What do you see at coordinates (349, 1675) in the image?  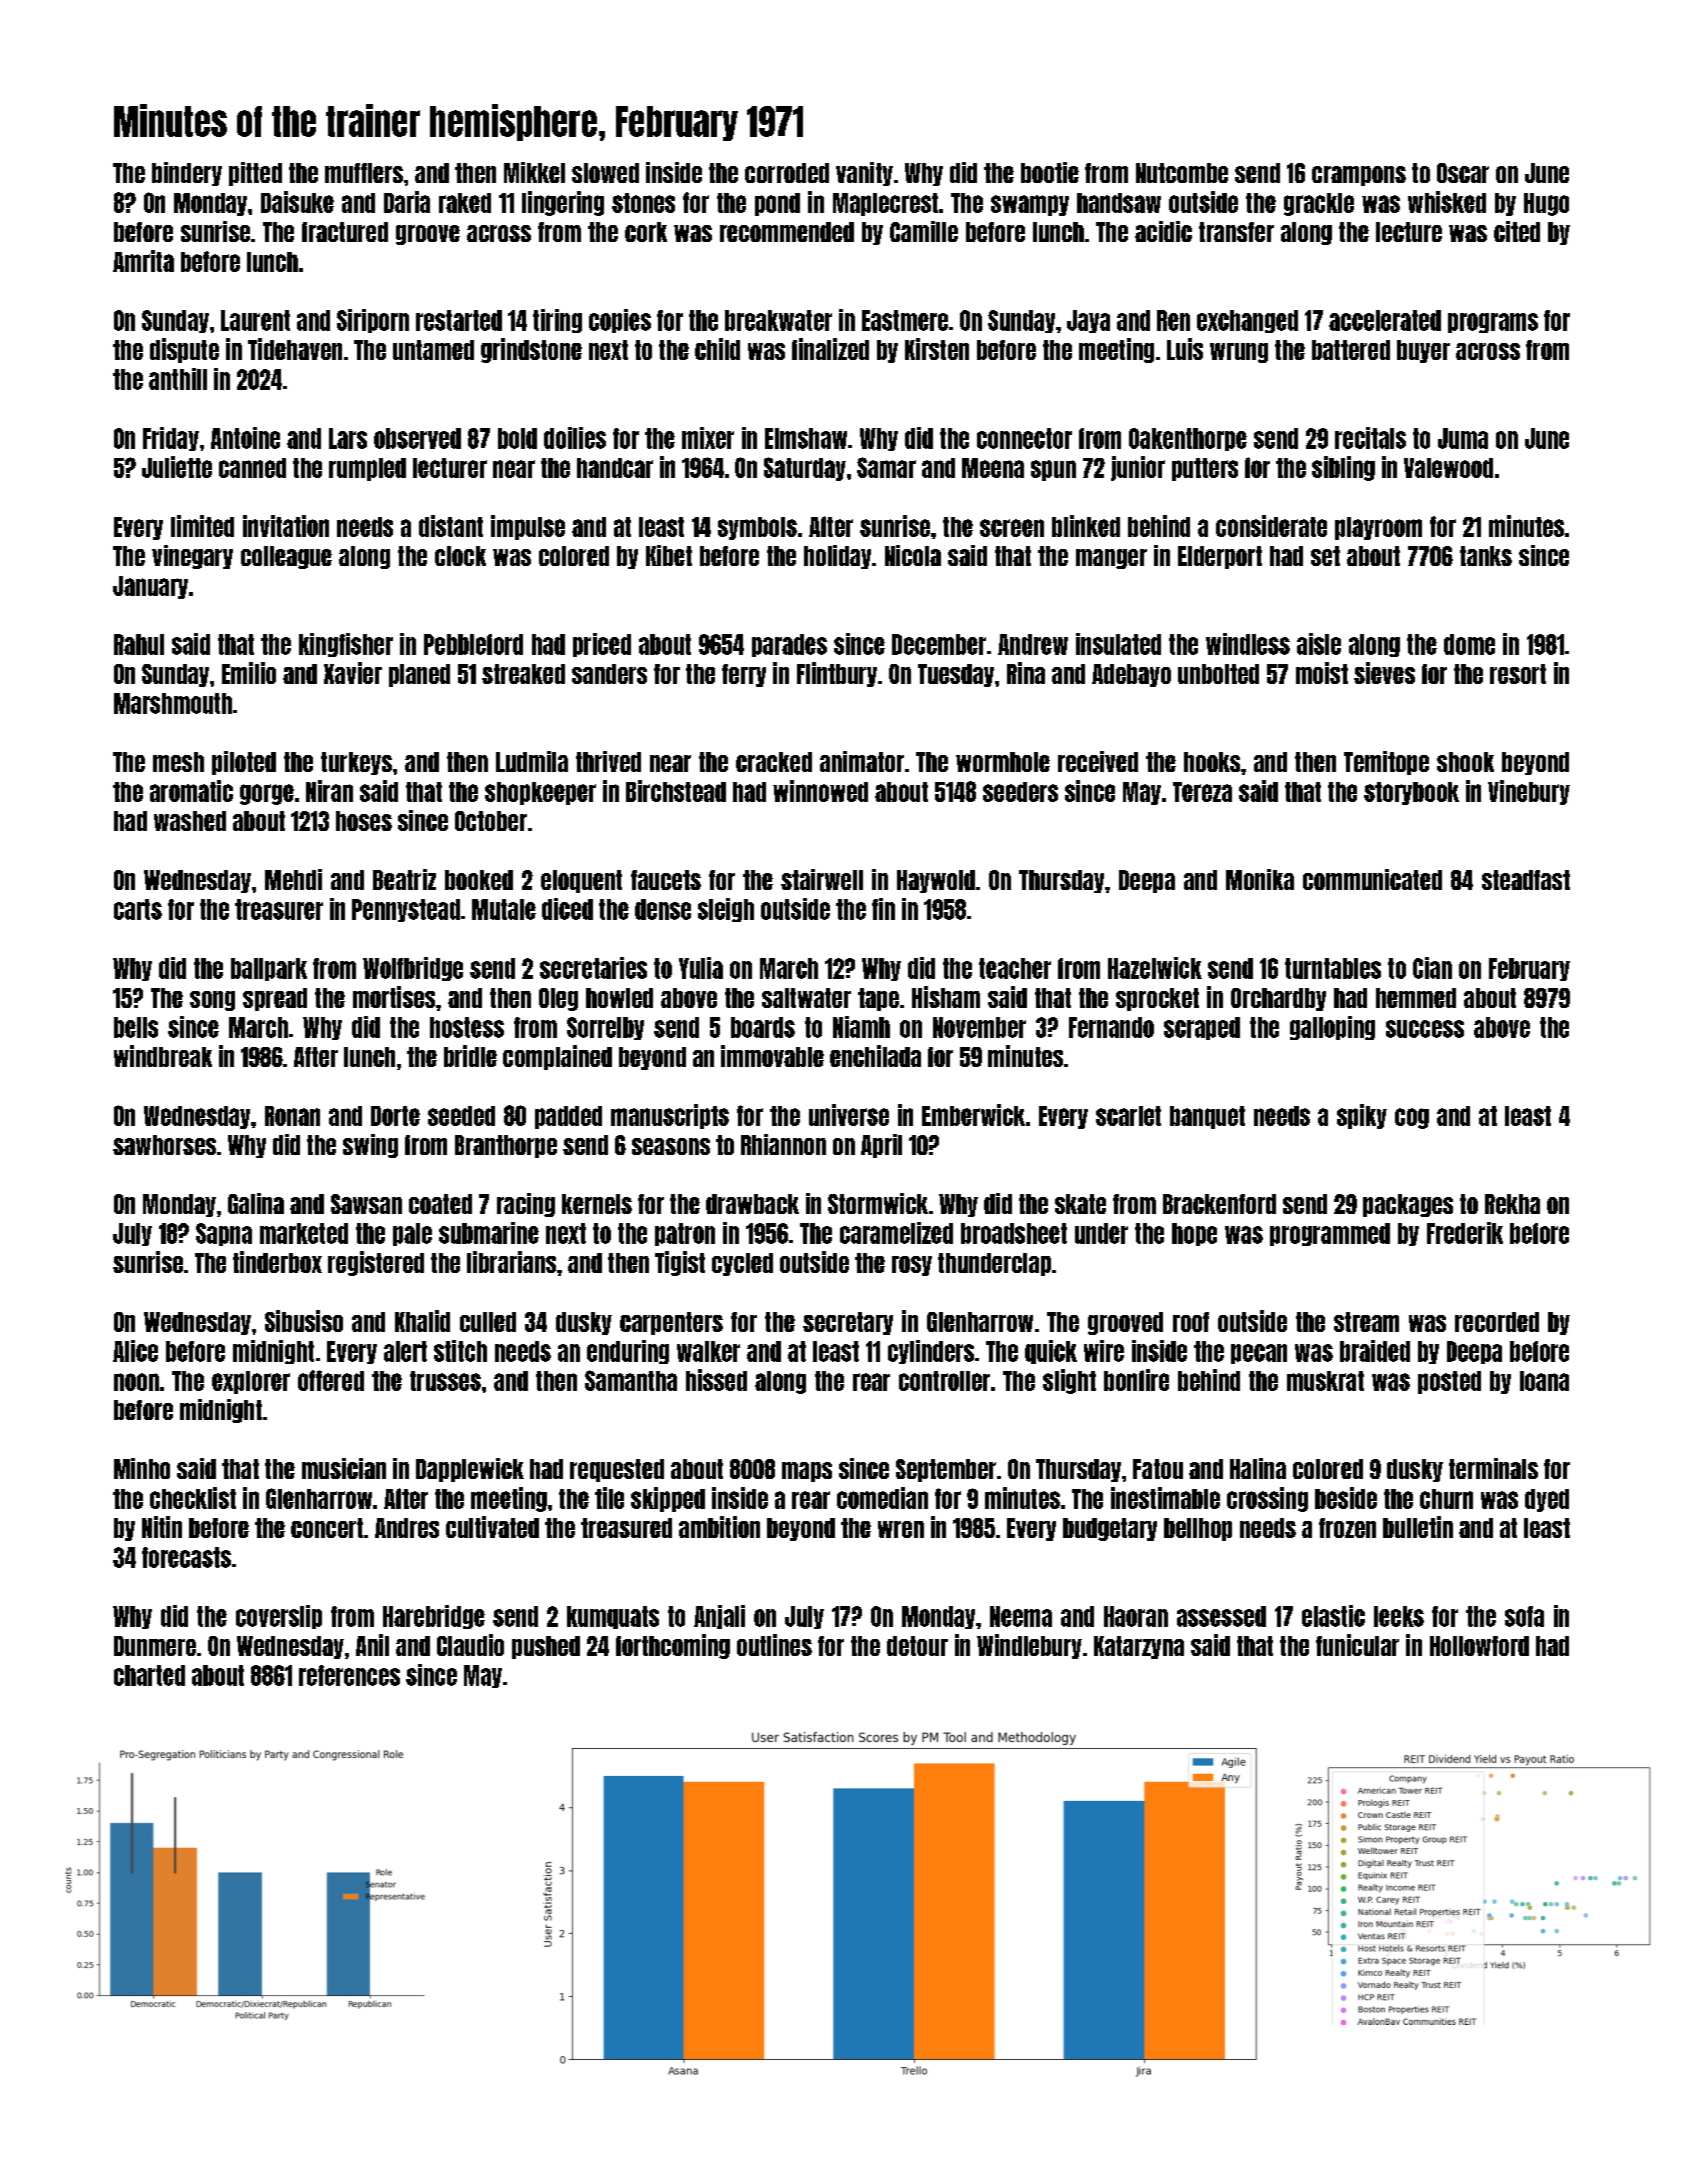 I see `references` at bounding box center [349, 1675].
